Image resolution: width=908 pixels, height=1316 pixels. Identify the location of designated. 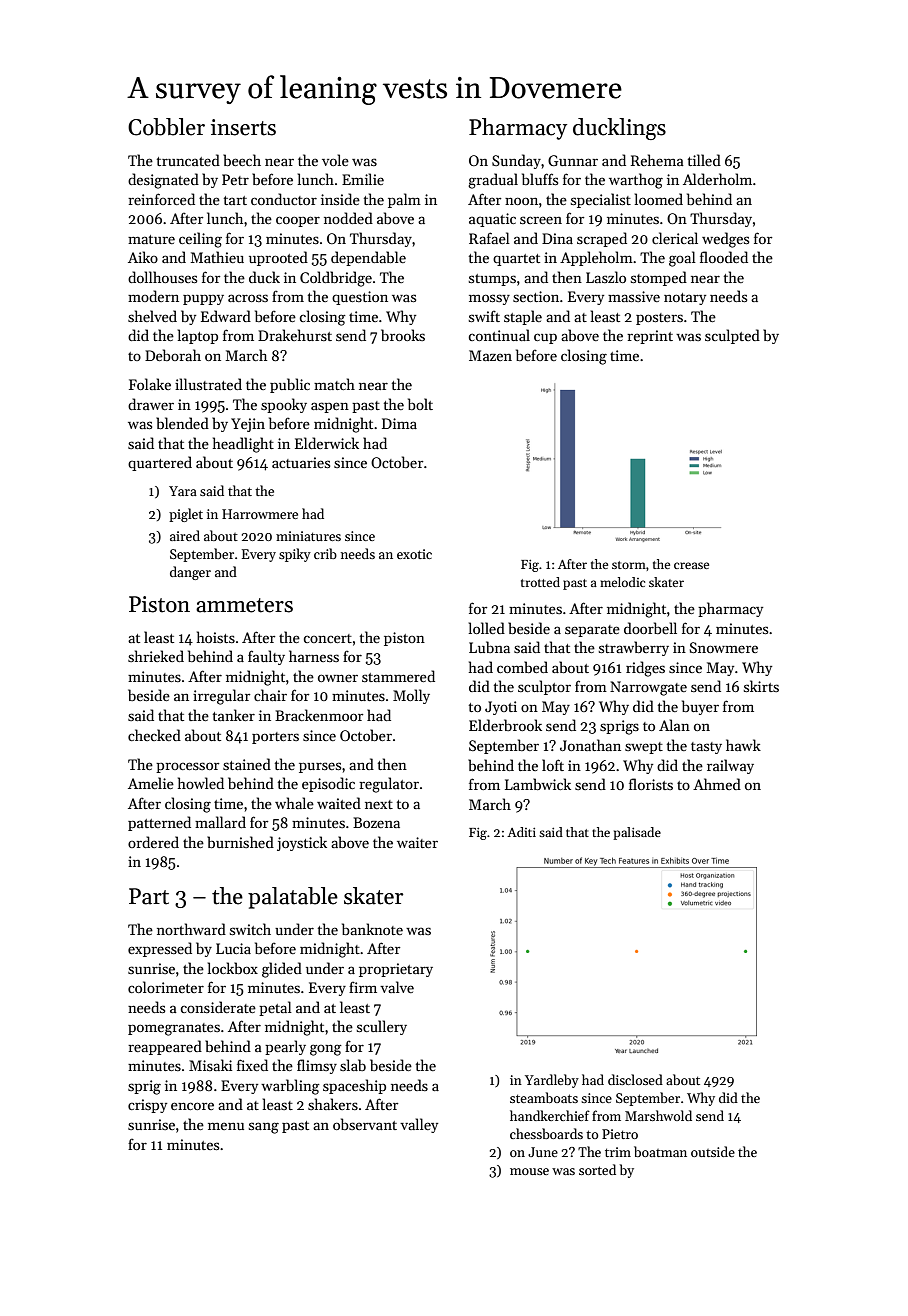
(163, 181).
